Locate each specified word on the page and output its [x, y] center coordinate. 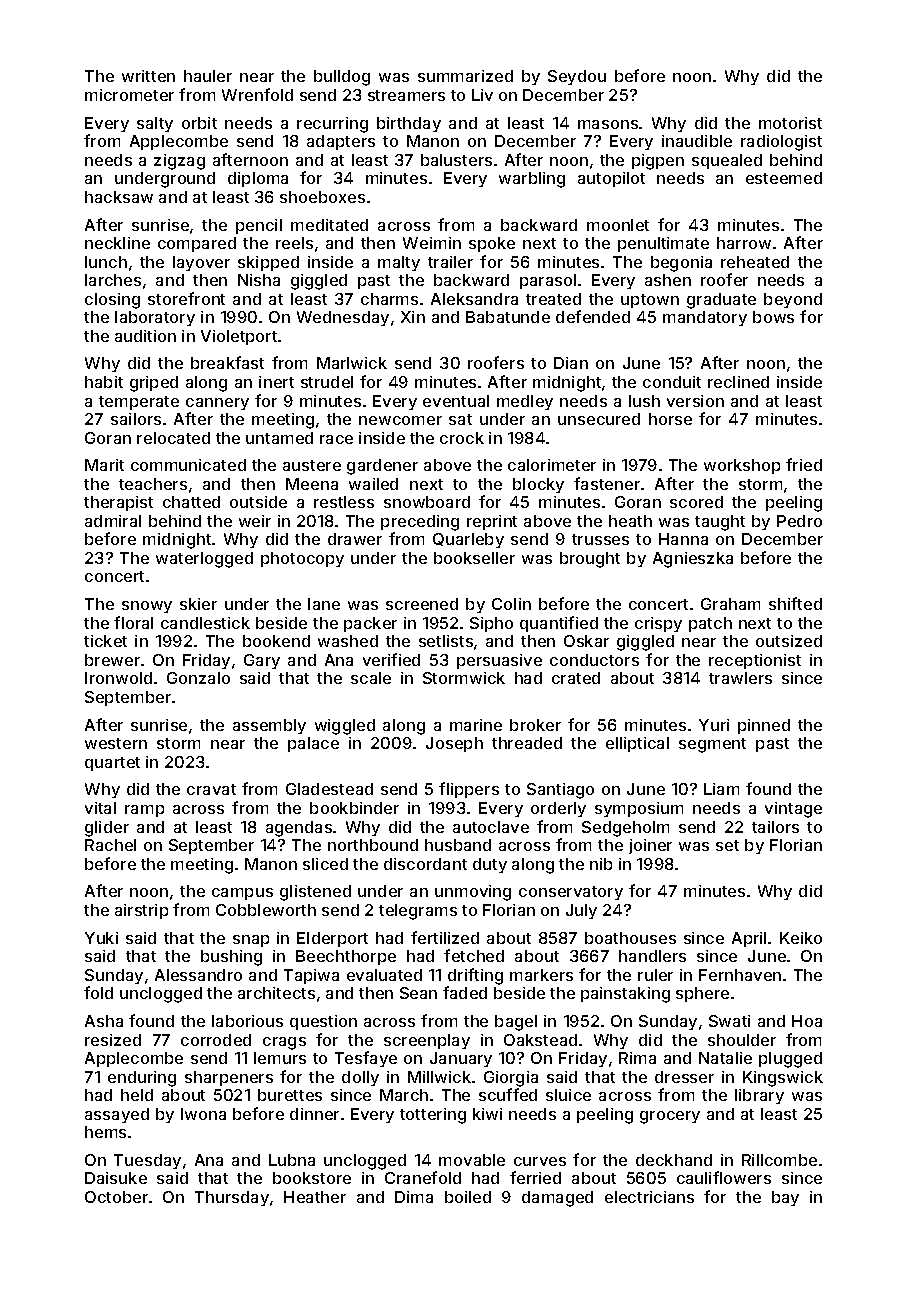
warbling [532, 180]
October [116, 1197]
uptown [650, 301]
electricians [649, 1197]
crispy [658, 624]
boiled [468, 1197]
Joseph [454, 744]
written [148, 76]
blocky [538, 485]
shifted [795, 603]
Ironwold [118, 678]
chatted [191, 502]
